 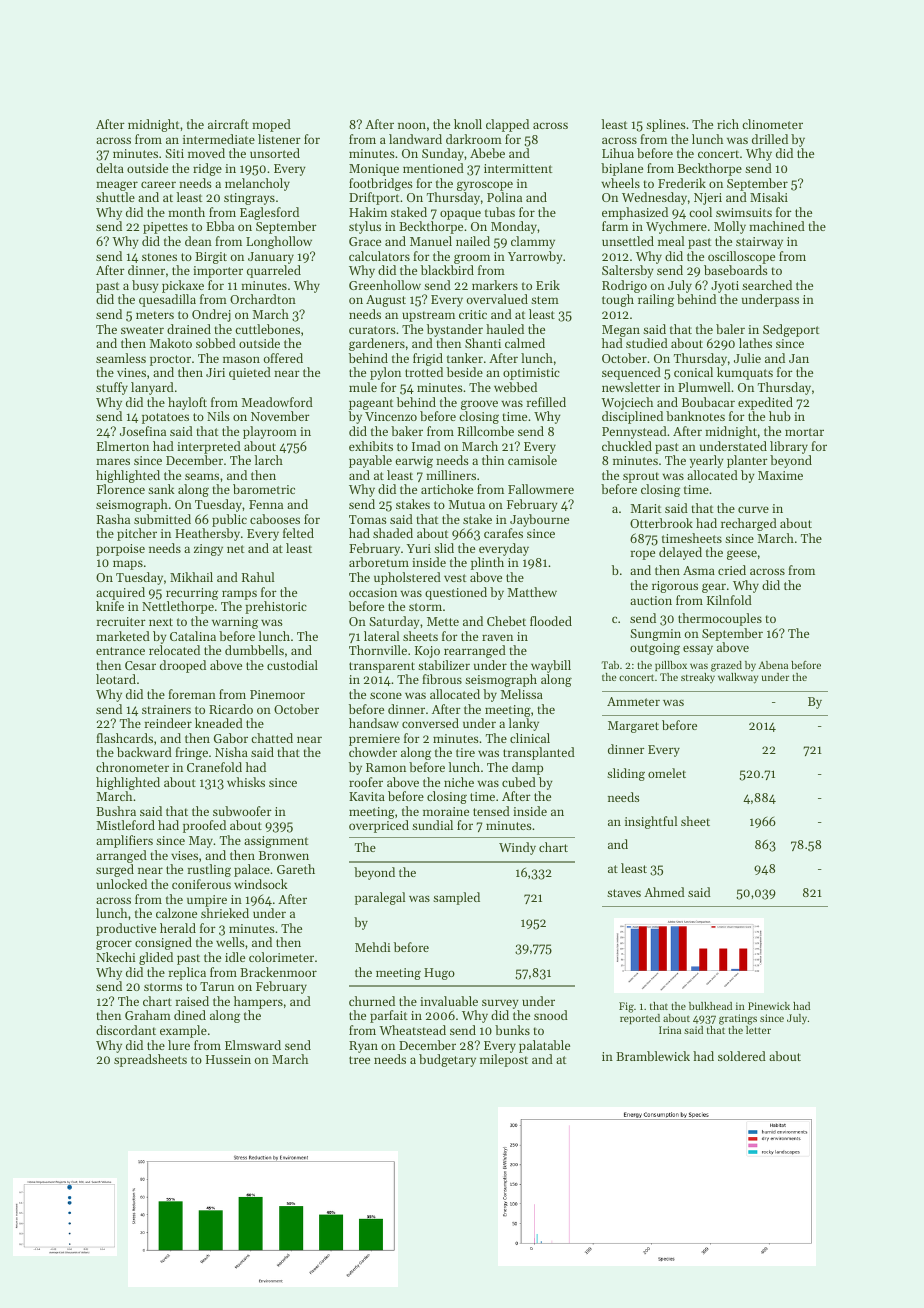 What do you see at coordinates (770, 139) in the screenshot?
I see `drilled` at bounding box center [770, 139].
